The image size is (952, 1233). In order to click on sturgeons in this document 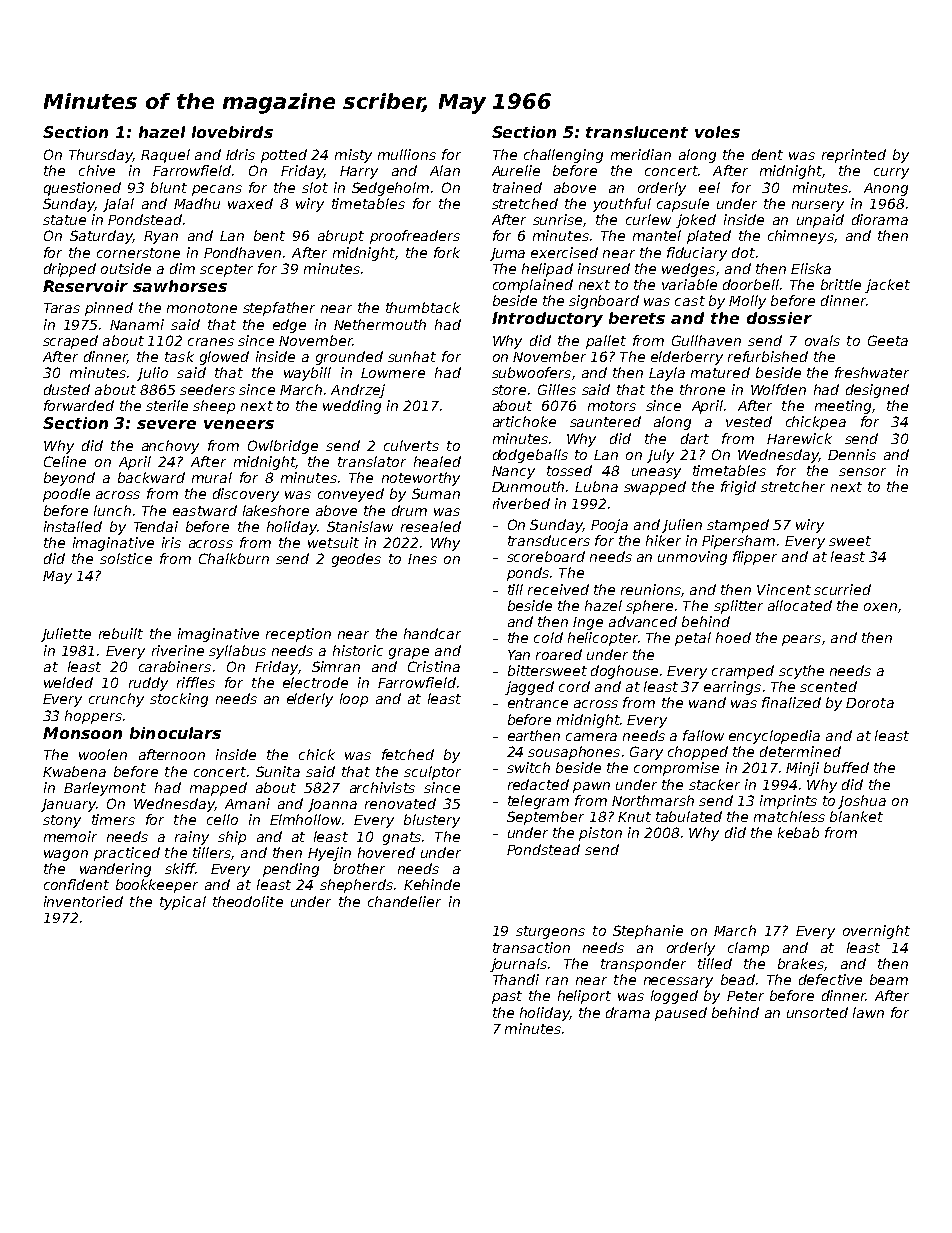, I will do `click(550, 932)`.
